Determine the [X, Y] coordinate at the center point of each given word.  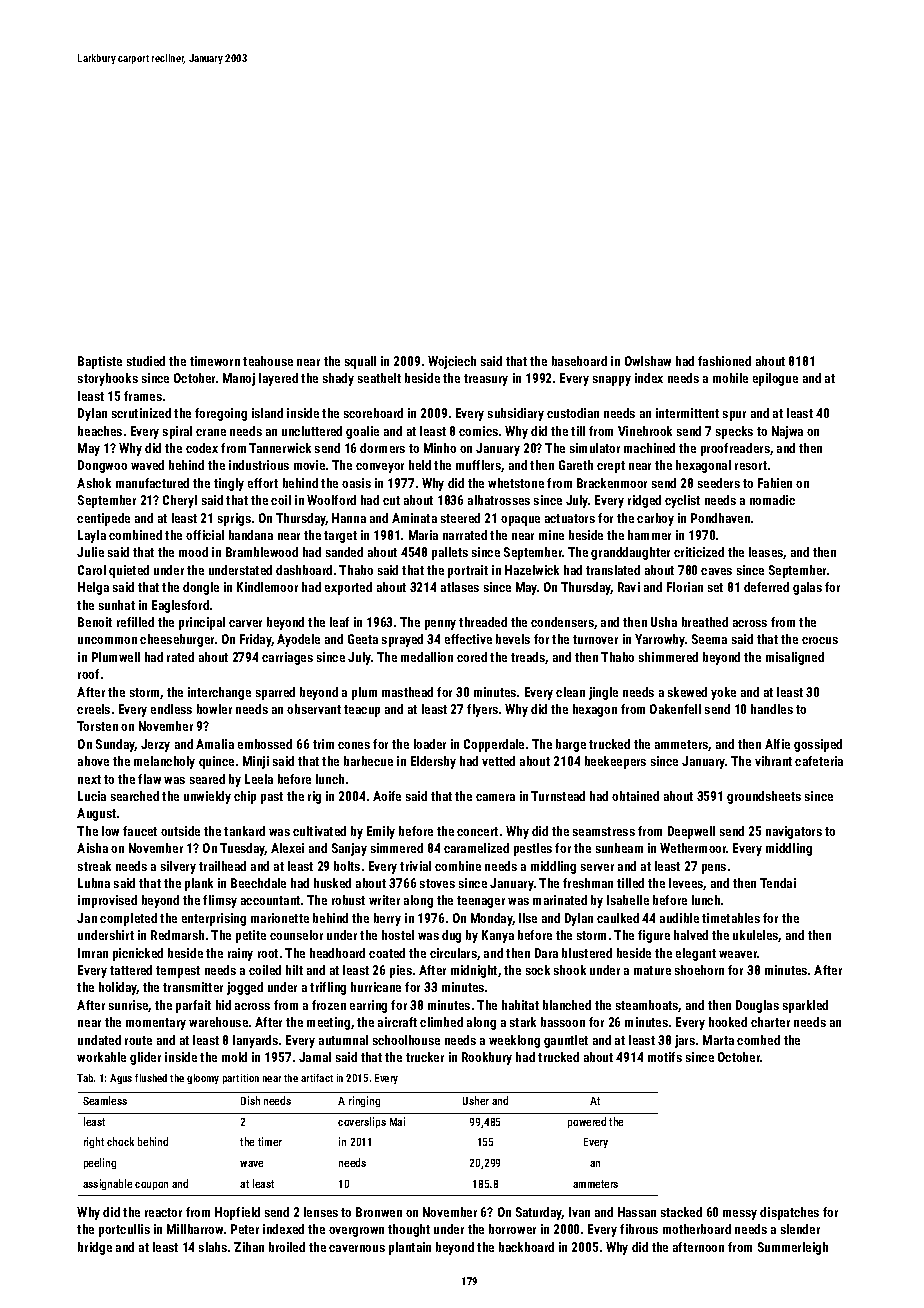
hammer [649, 535]
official [205, 535]
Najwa [787, 432]
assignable [107, 1184]
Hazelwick [532, 570]
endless [171, 709]
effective [468, 639]
